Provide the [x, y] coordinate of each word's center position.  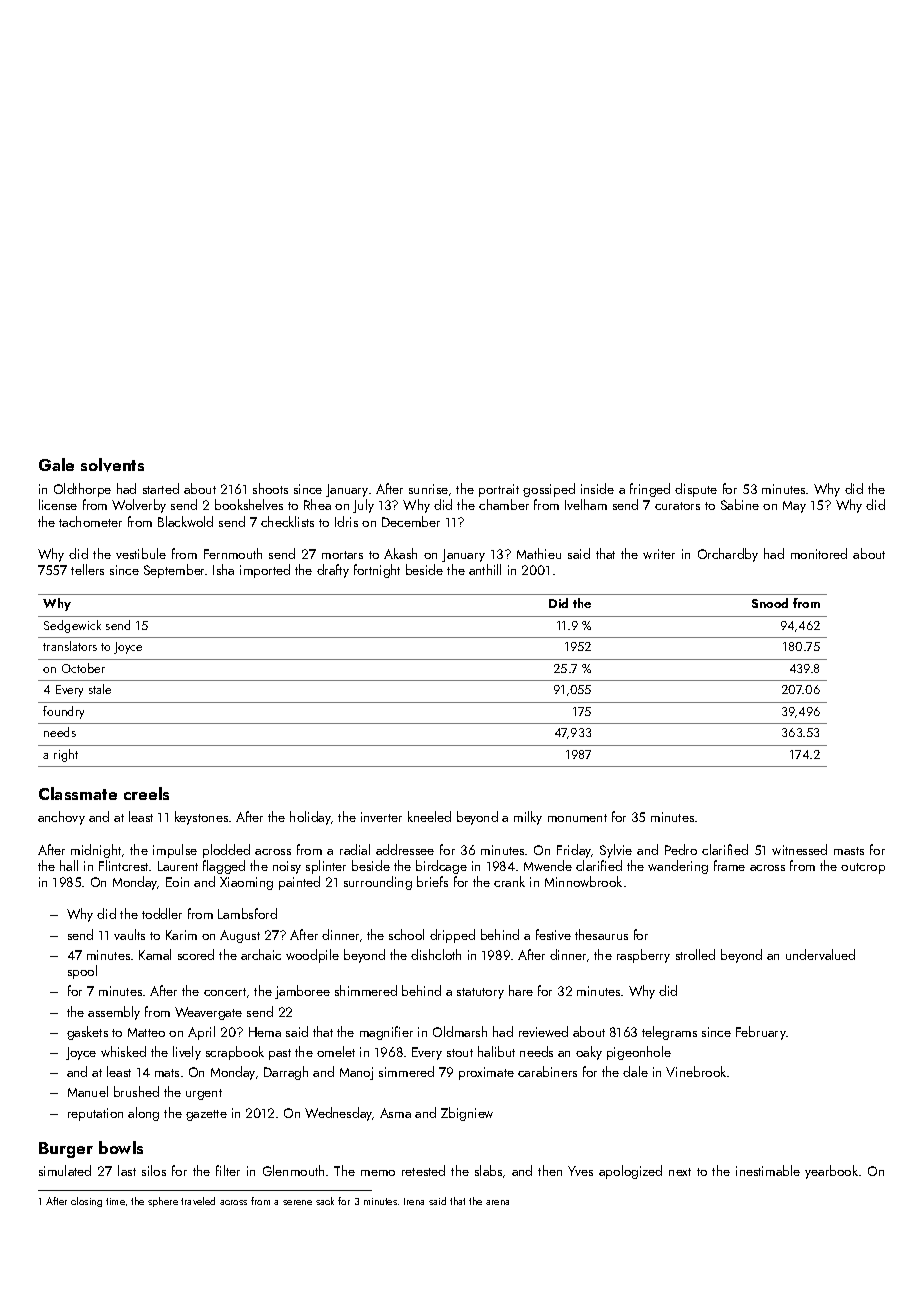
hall [69, 865]
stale [100, 689]
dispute [696, 490]
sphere [163, 1202]
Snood [770, 603]
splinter [326, 867]
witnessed [799, 849]
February [761, 1033]
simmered [406, 1071]
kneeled [429, 816]
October [83, 668]
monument [577, 818]
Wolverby [139, 506]
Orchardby [728, 555]
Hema [265, 1032]
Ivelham [586, 504]
